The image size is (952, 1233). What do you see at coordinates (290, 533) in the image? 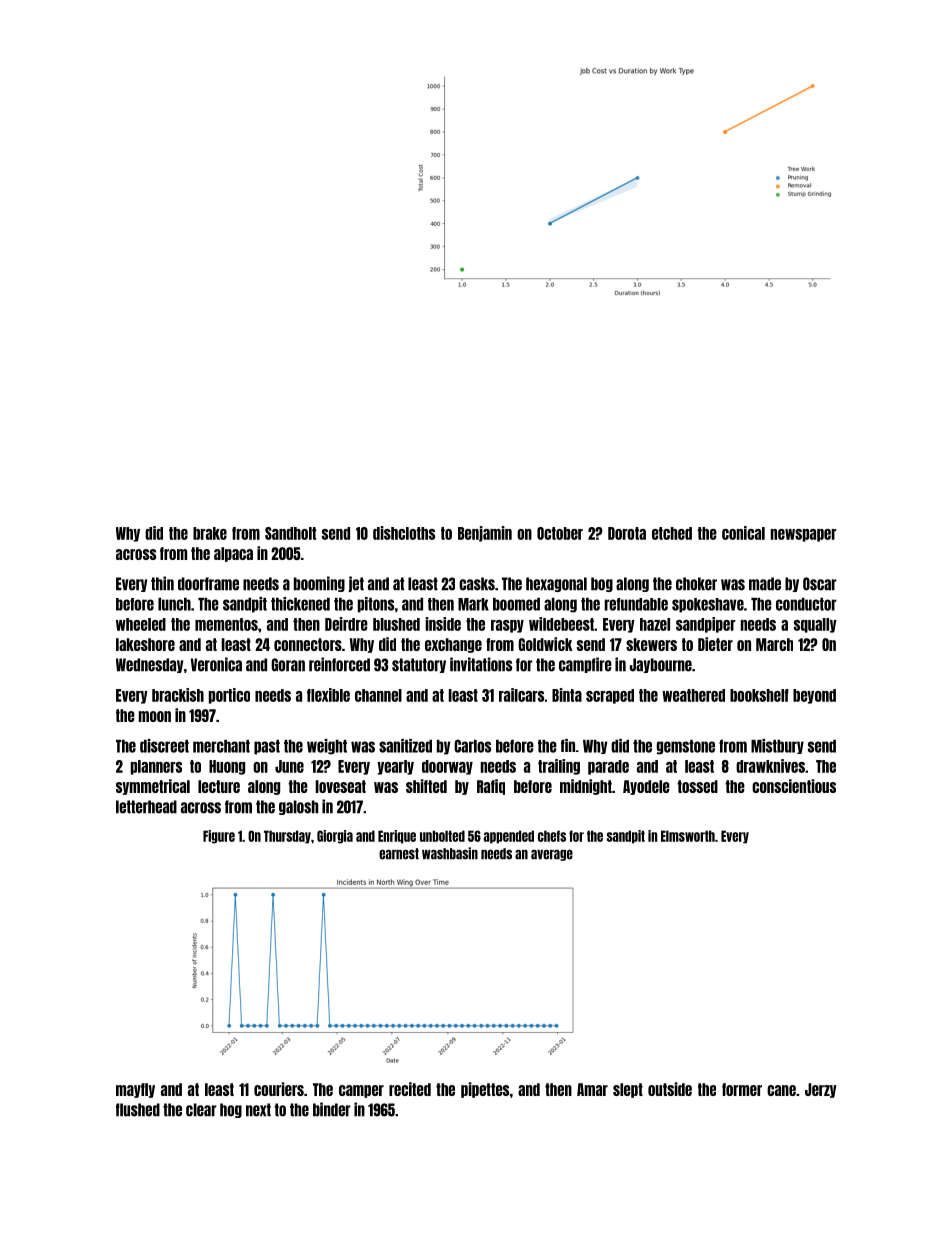
I see `Sandholt` at bounding box center [290, 533].
